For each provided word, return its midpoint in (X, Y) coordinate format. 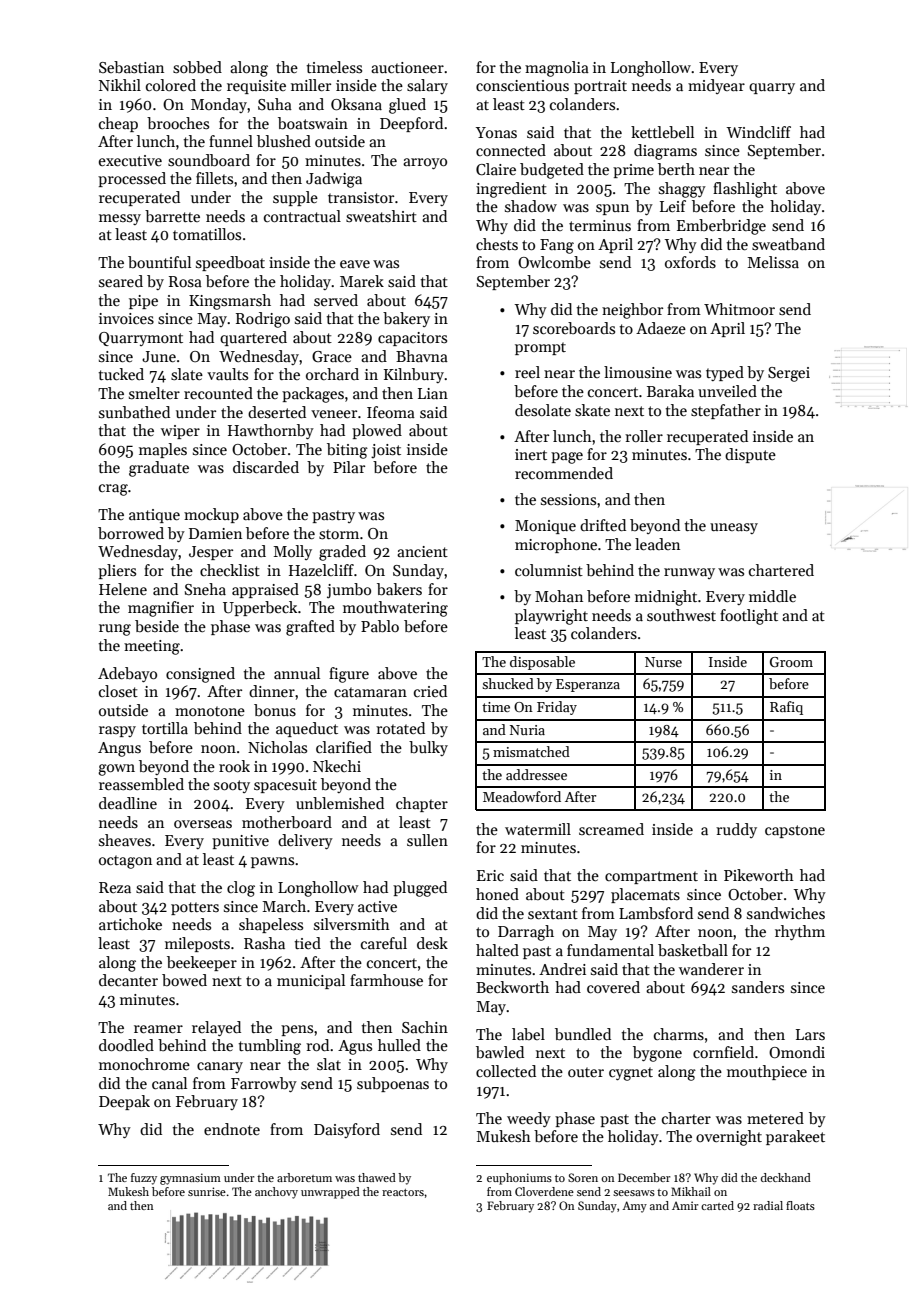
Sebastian (131, 67)
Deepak (124, 1102)
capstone (795, 831)
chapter (422, 804)
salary (427, 86)
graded (342, 553)
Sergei (789, 374)
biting (347, 451)
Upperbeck (260, 608)
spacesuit (285, 786)
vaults (227, 374)
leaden (657, 544)
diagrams (665, 152)
